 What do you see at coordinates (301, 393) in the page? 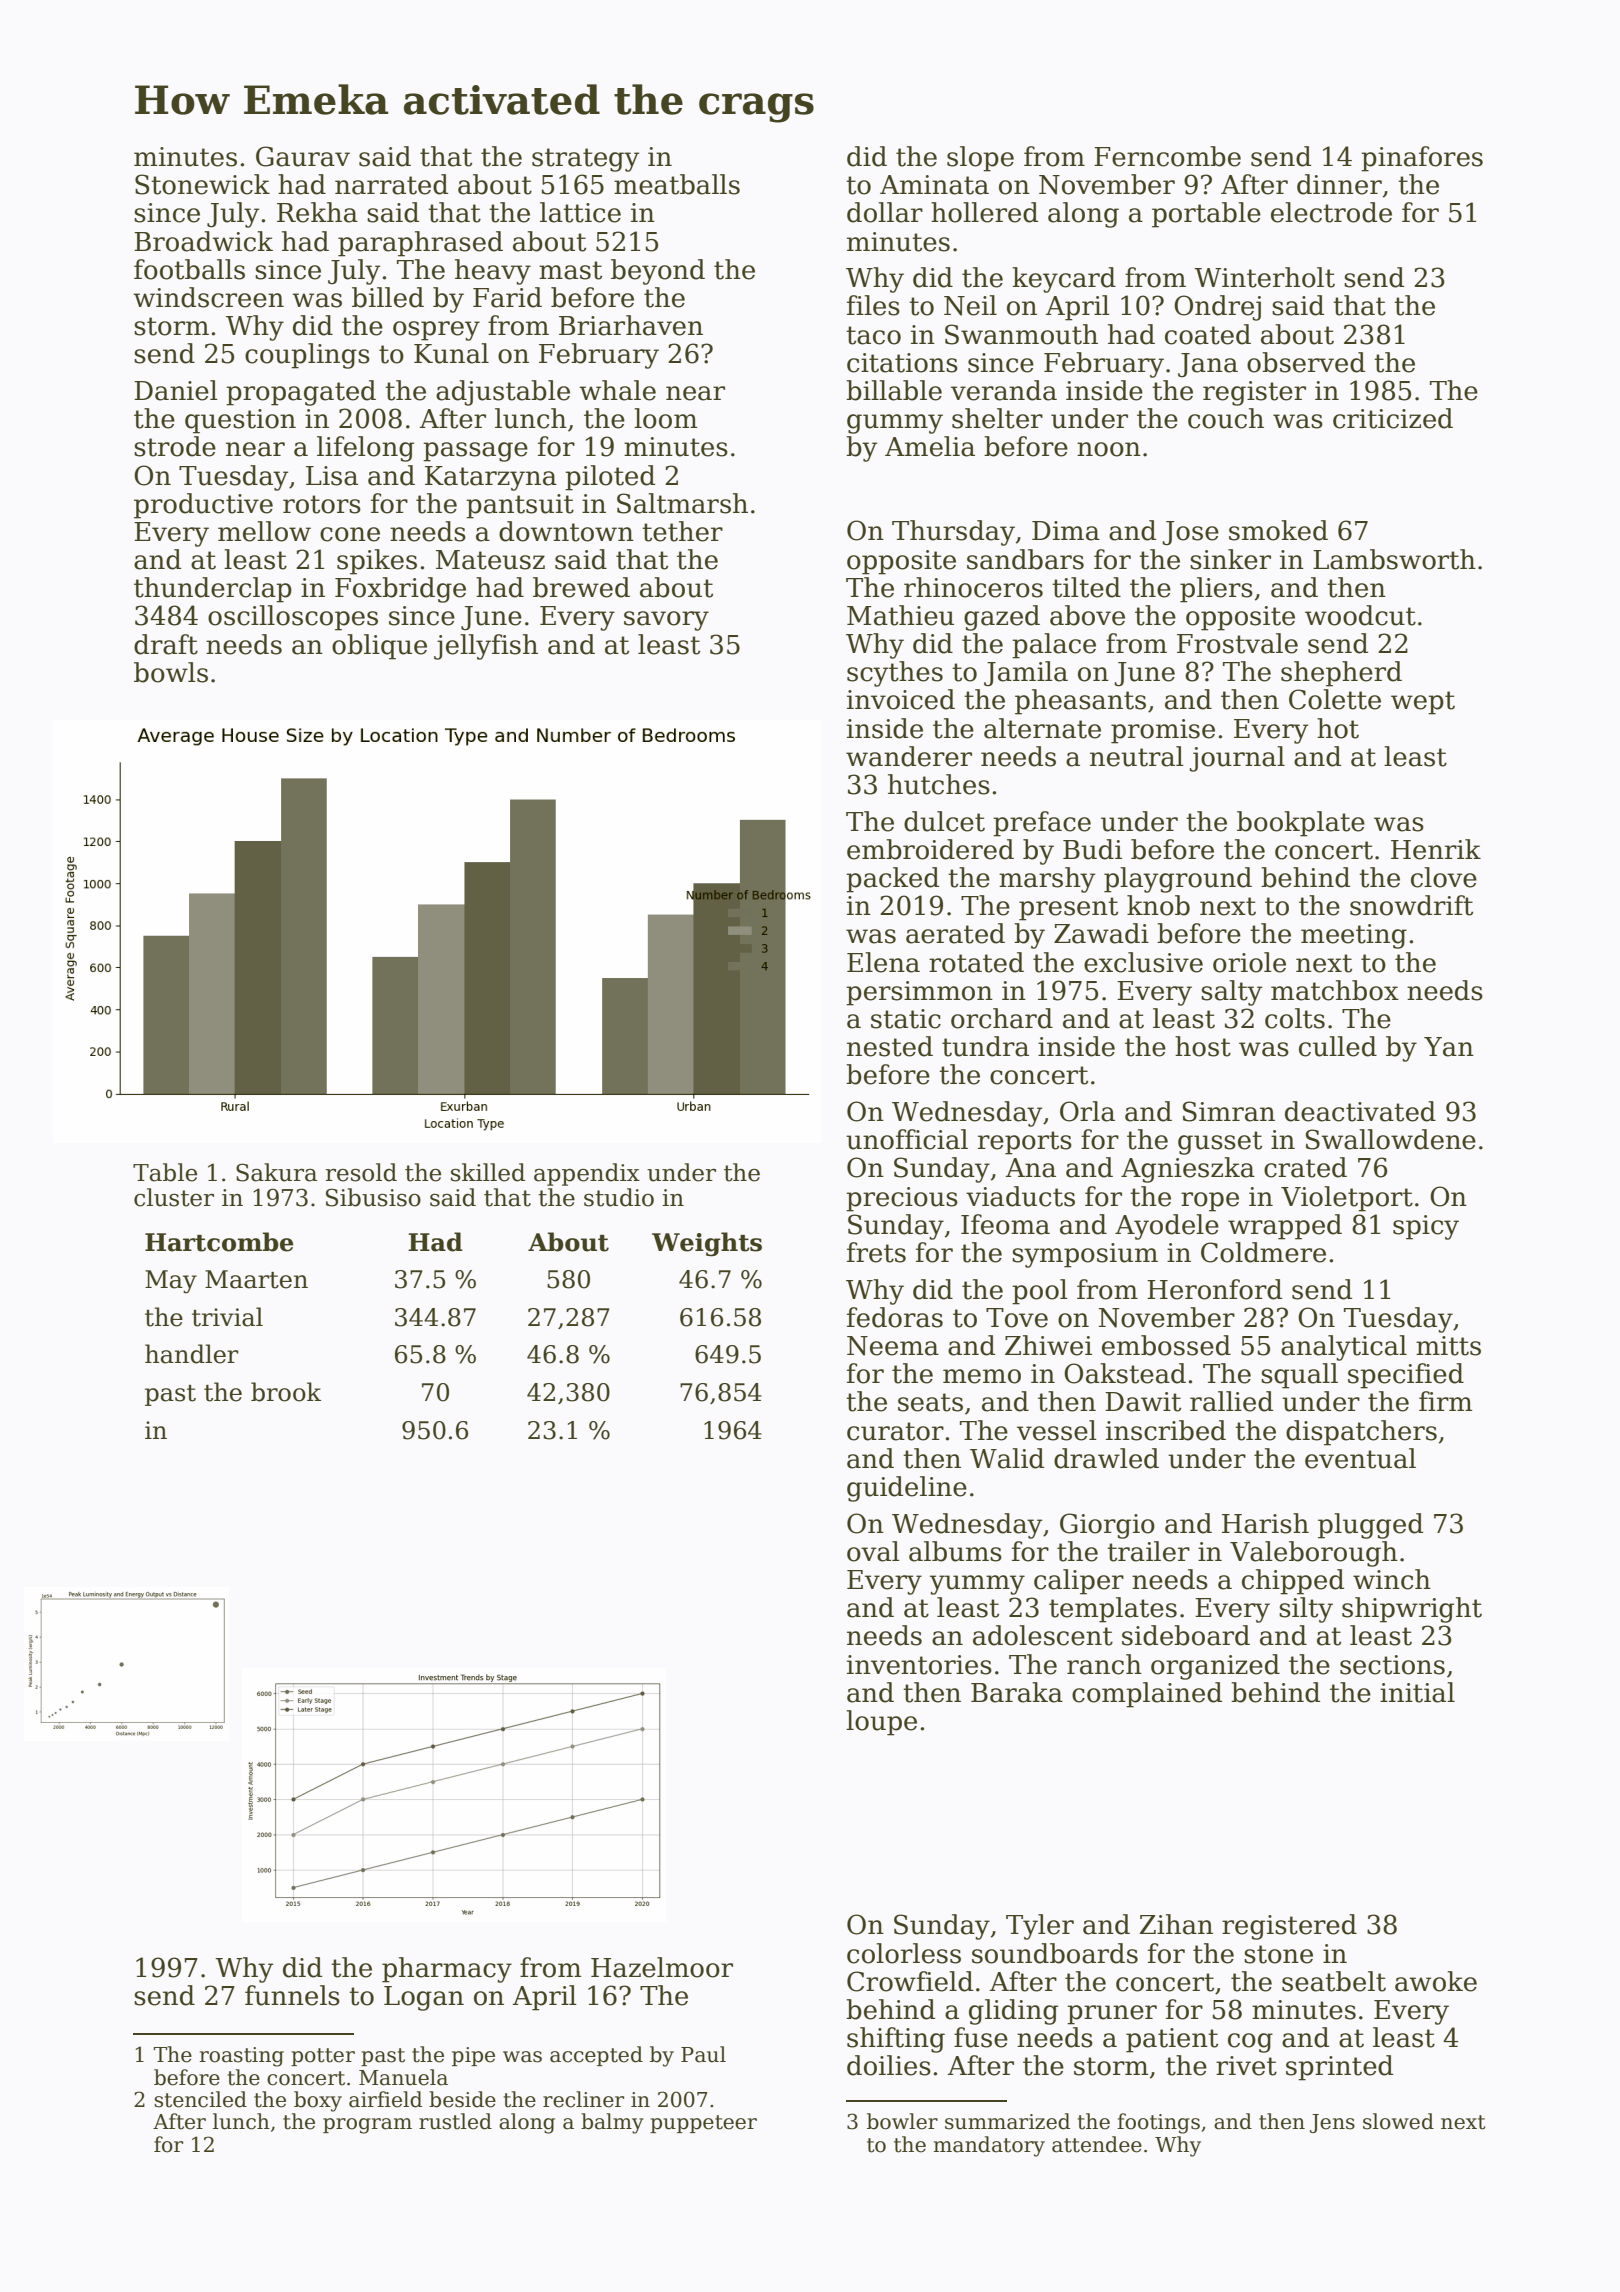
I see `propagated` at bounding box center [301, 393].
